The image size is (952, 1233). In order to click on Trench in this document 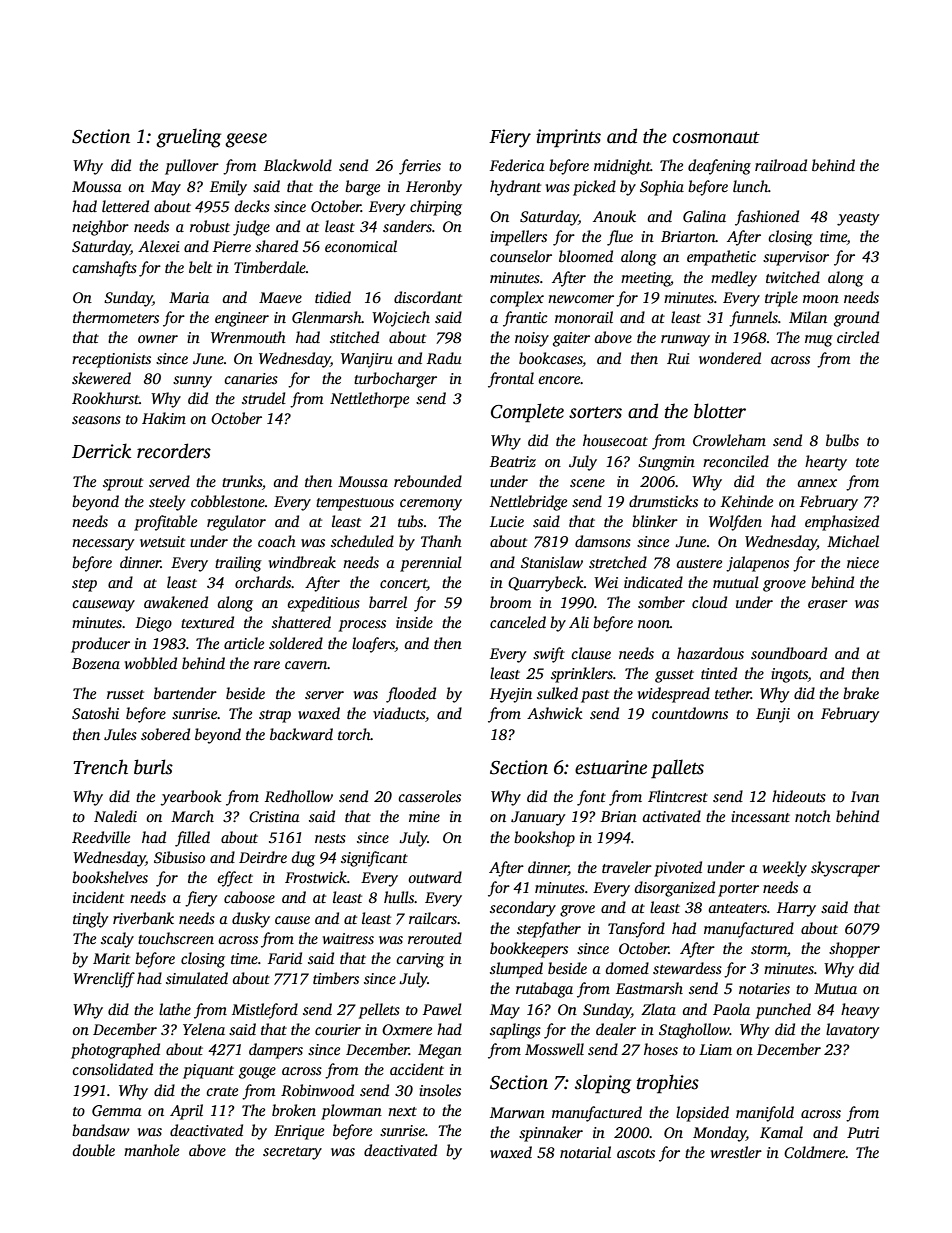, I will do `click(100, 767)`.
